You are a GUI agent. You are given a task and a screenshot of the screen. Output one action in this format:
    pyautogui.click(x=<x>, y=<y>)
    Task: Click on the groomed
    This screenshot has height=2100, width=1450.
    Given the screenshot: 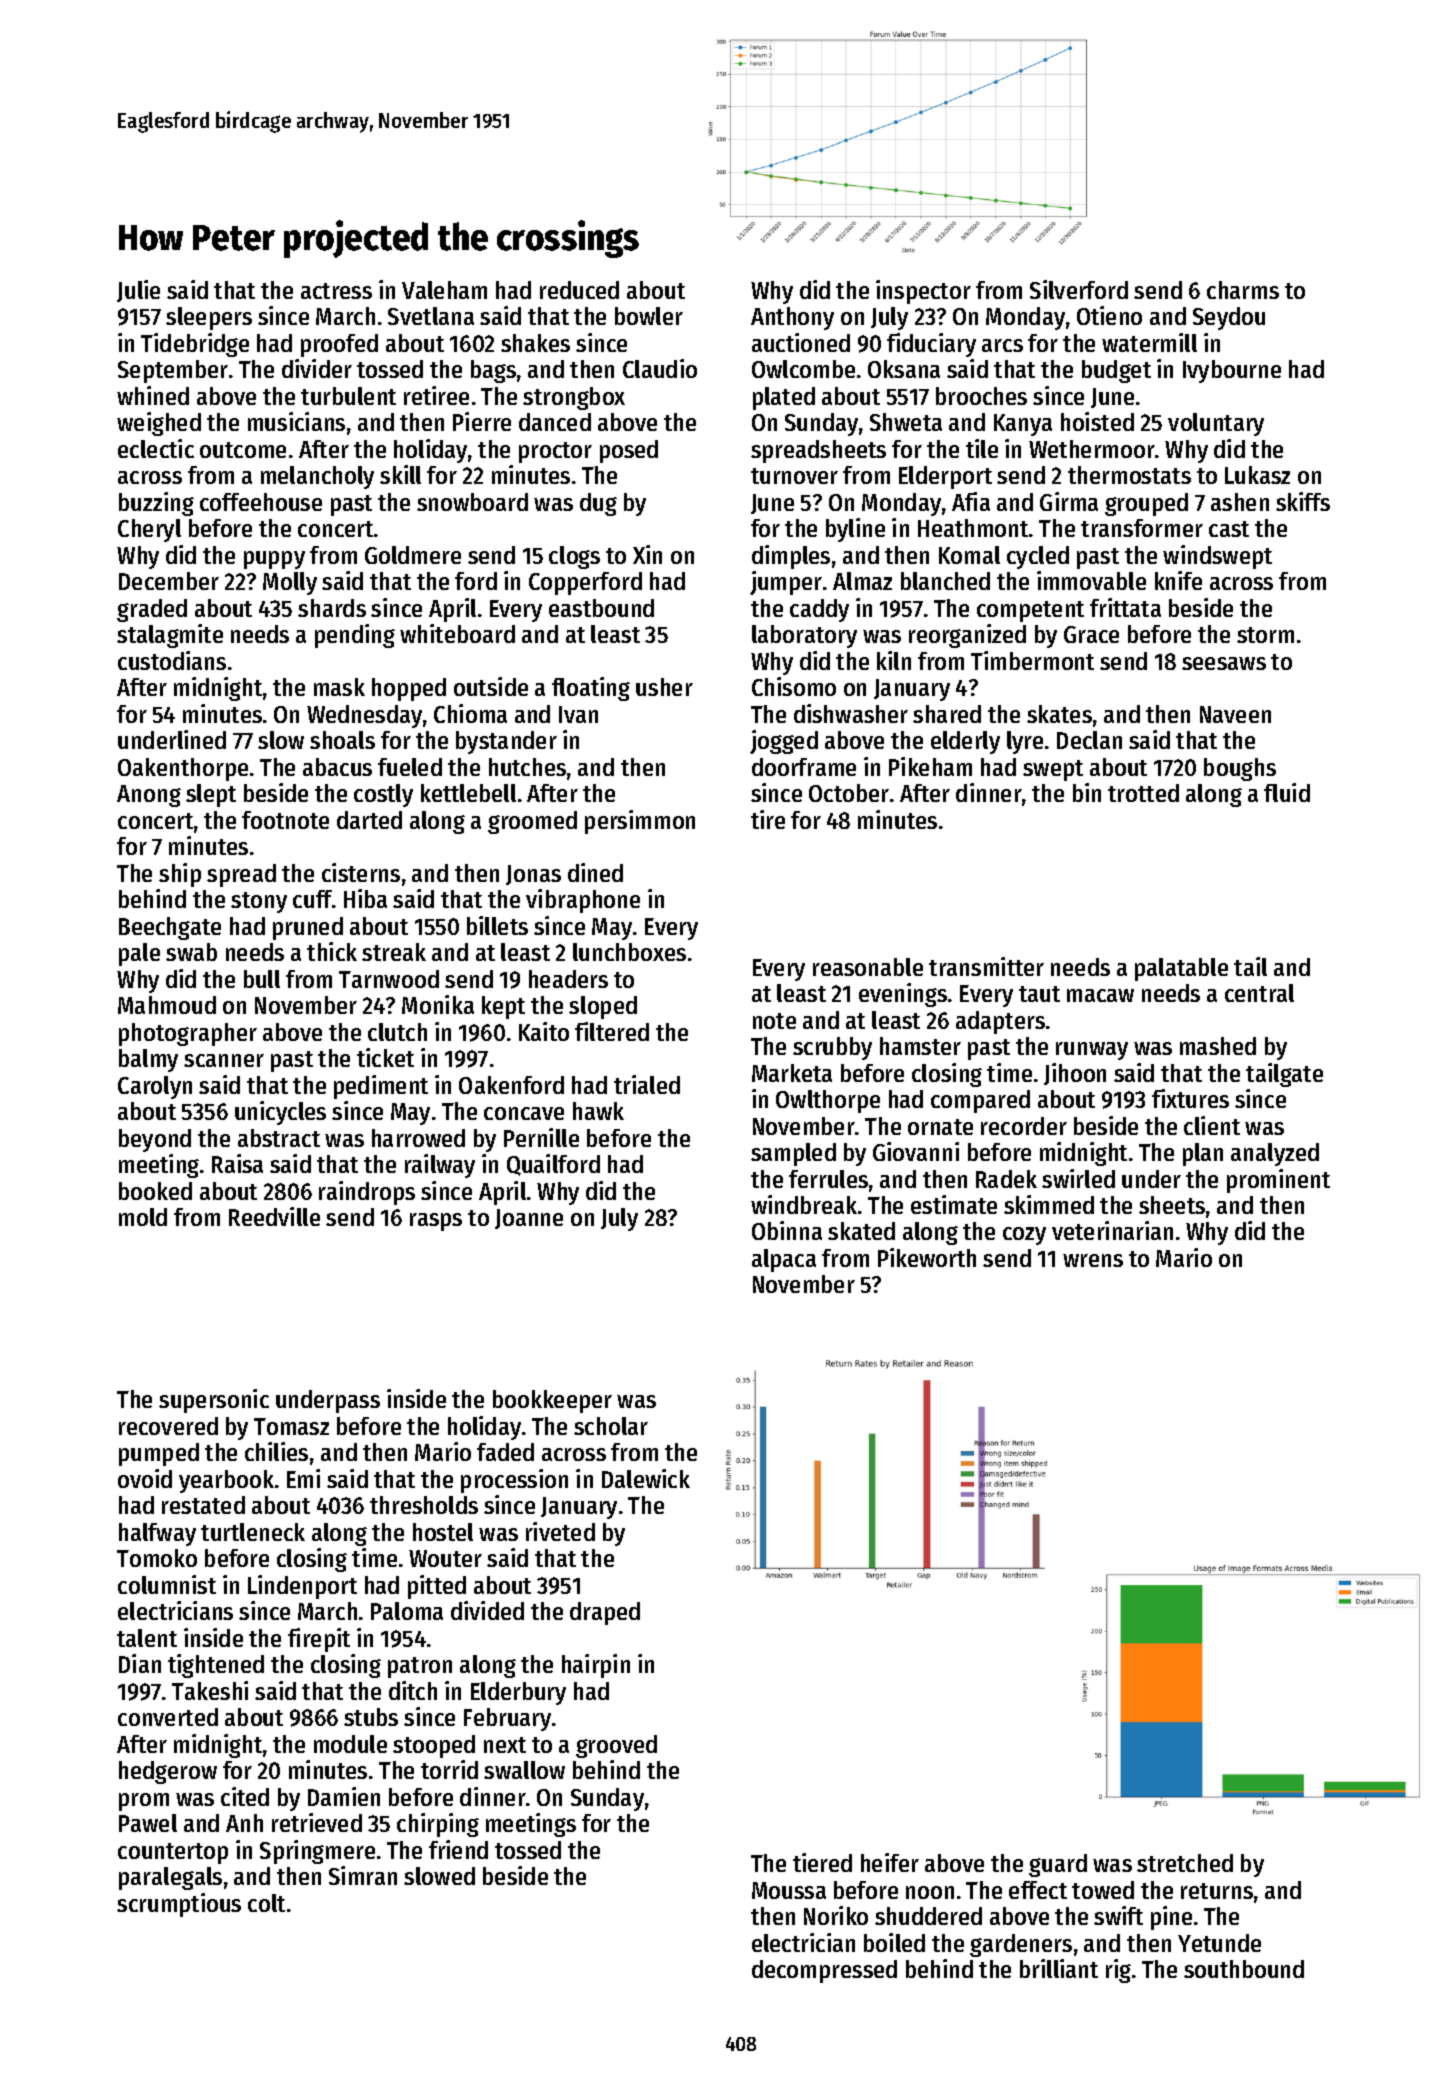 What is the action you would take?
    pyautogui.click(x=532, y=822)
